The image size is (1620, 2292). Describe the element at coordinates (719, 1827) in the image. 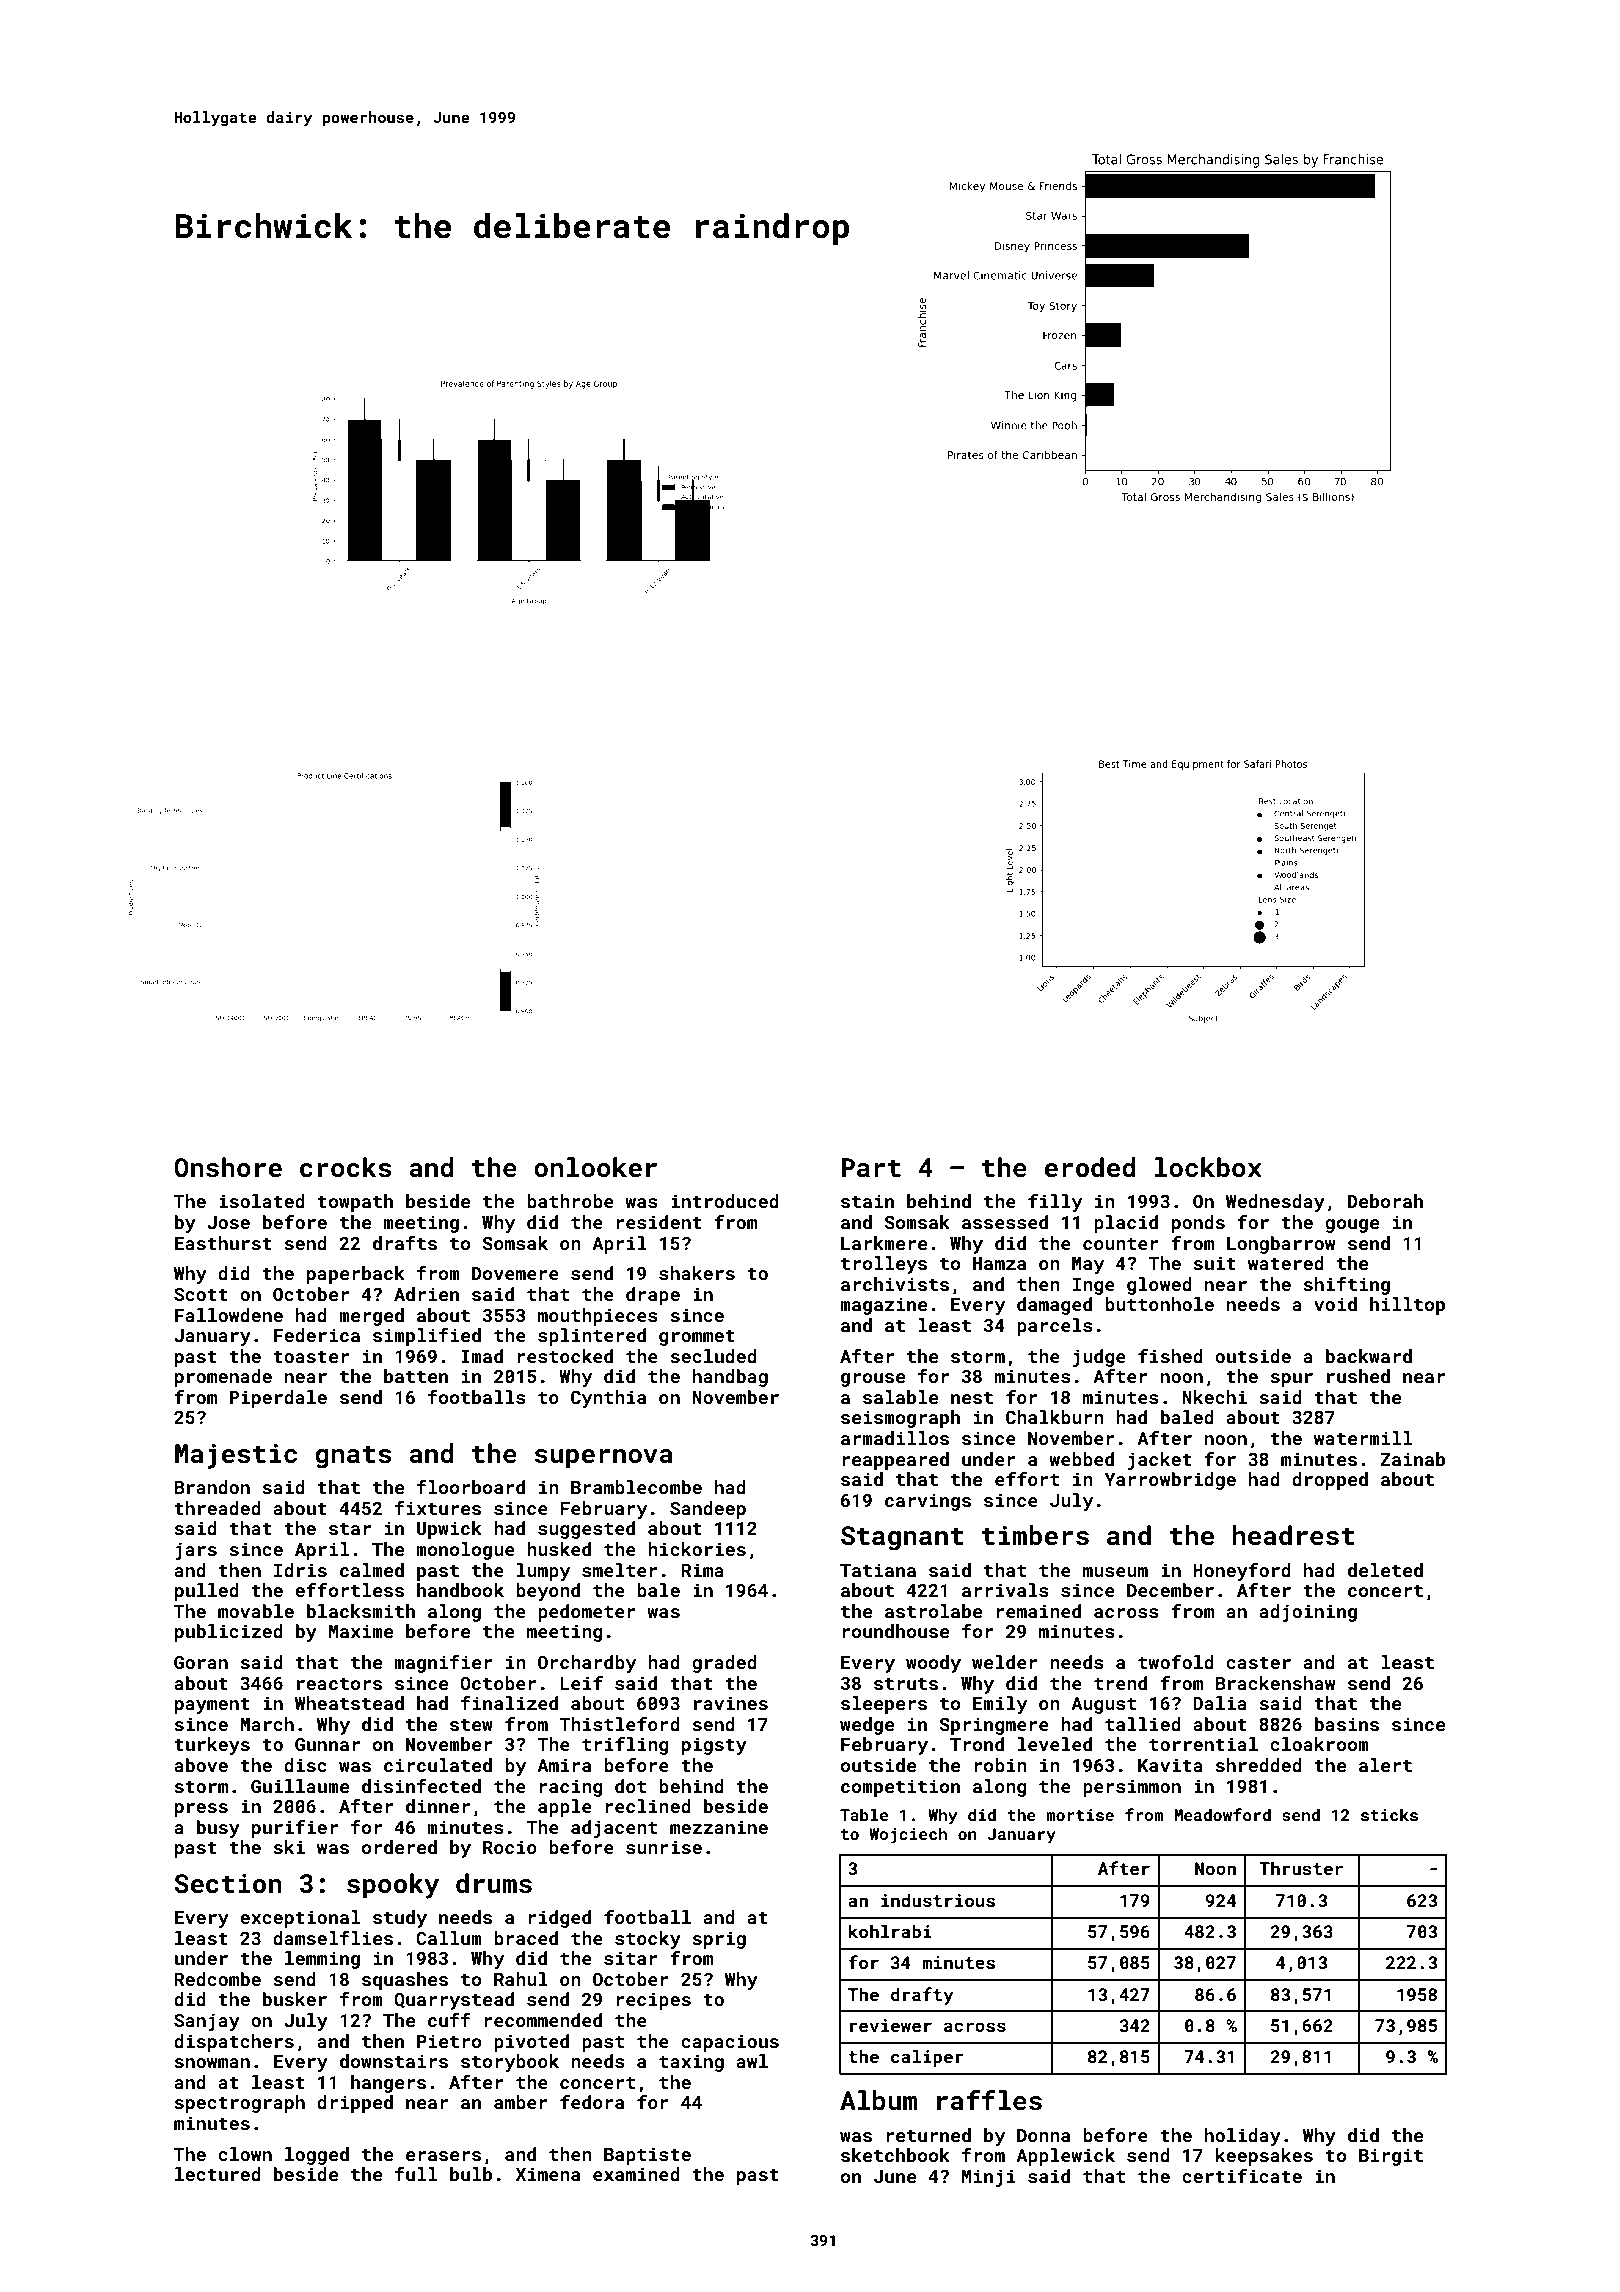

I see `mezzanine` at that location.
